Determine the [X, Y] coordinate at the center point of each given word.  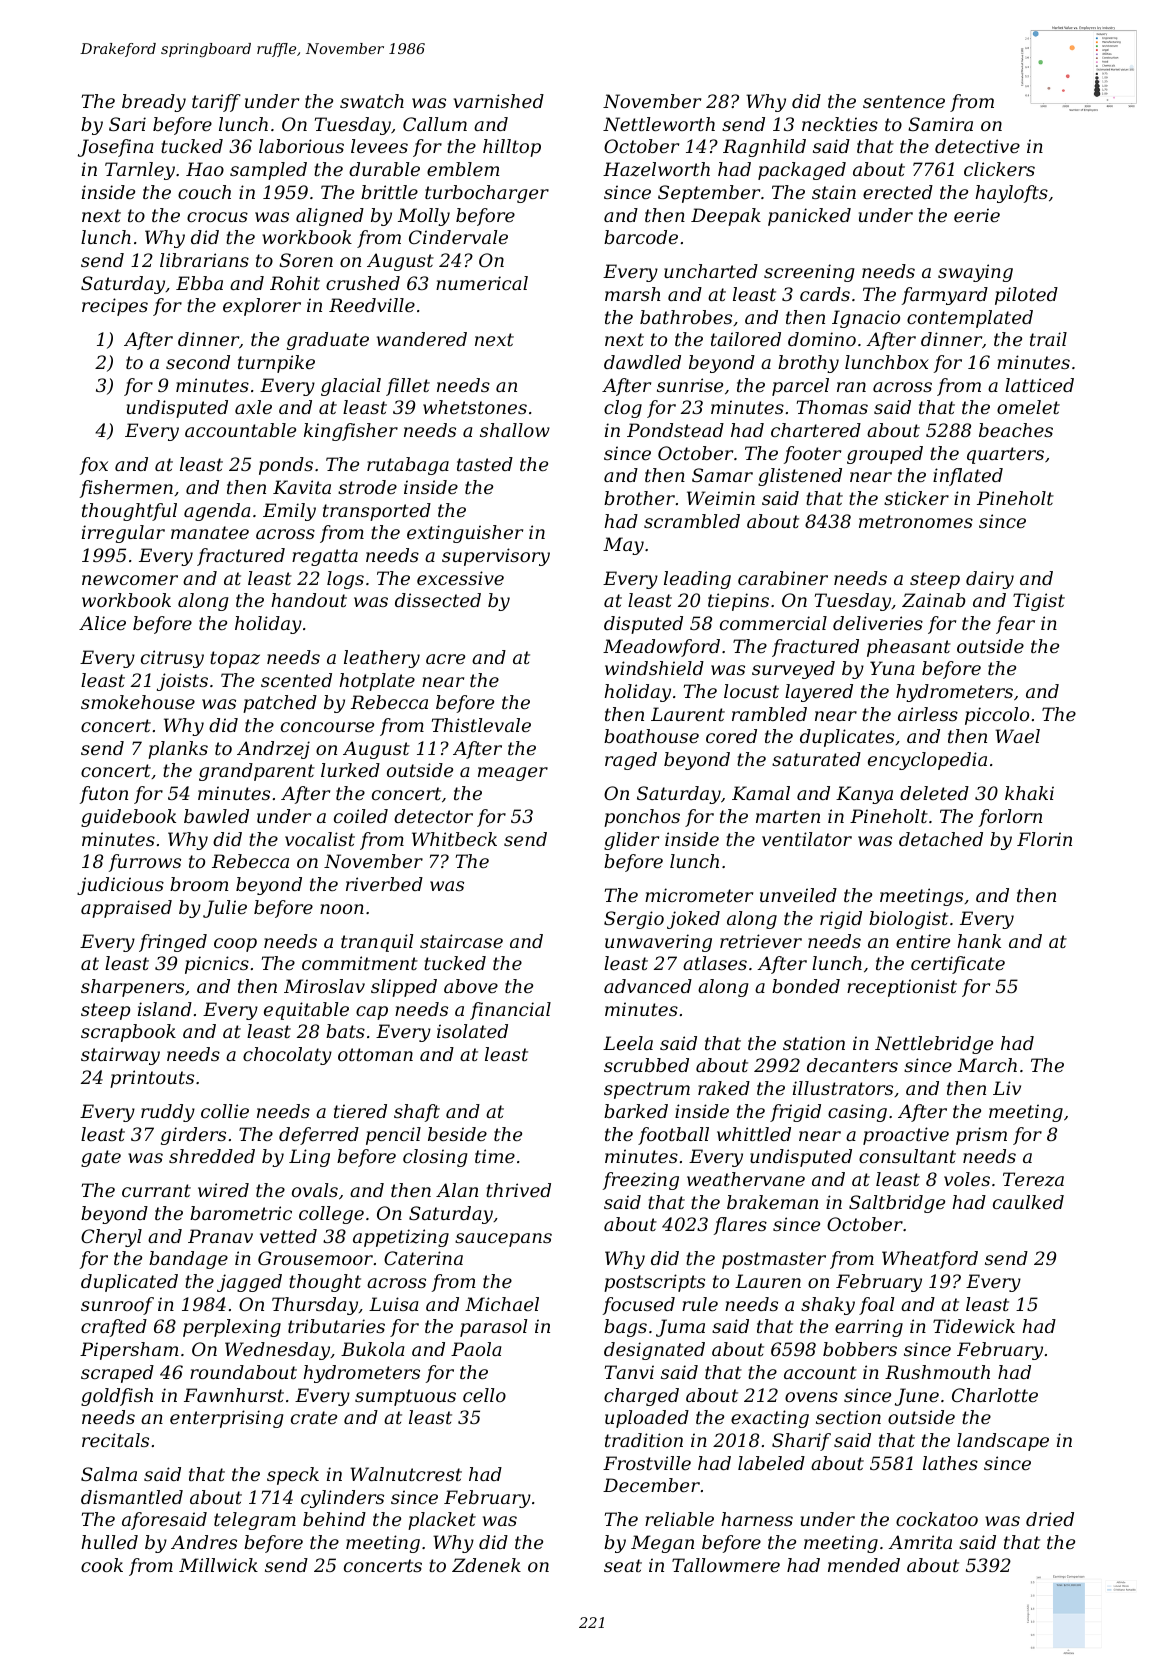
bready [154, 103]
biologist [908, 920]
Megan [662, 1544]
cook [102, 1565]
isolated [472, 1031]
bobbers [860, 1349]
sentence [904, 101]
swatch [372, 101]
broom [199, 884]
